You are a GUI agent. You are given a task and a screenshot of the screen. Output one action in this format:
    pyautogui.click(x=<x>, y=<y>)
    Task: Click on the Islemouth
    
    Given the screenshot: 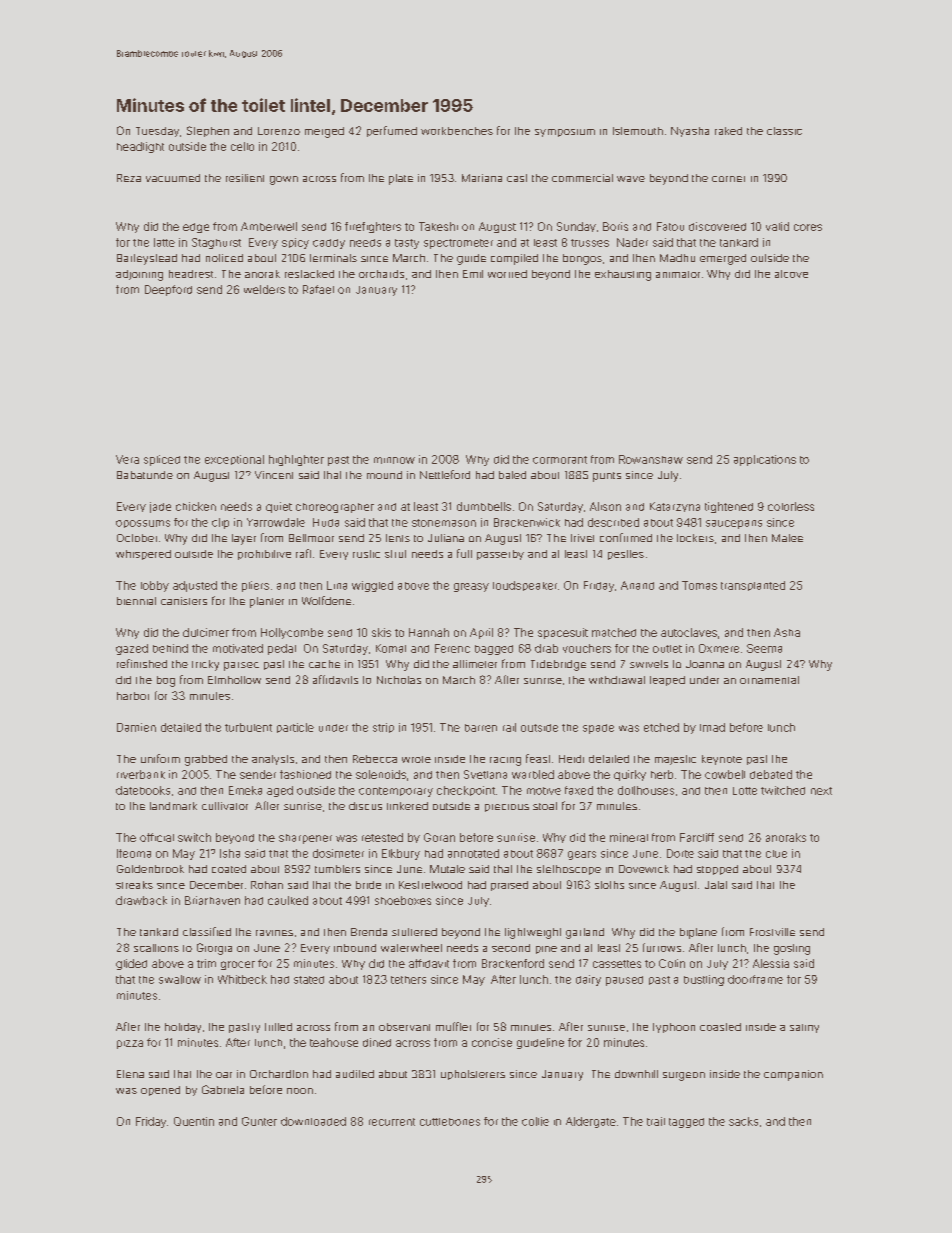 What is the action you would take?
    pyautogui.click(x=638, y=131)
